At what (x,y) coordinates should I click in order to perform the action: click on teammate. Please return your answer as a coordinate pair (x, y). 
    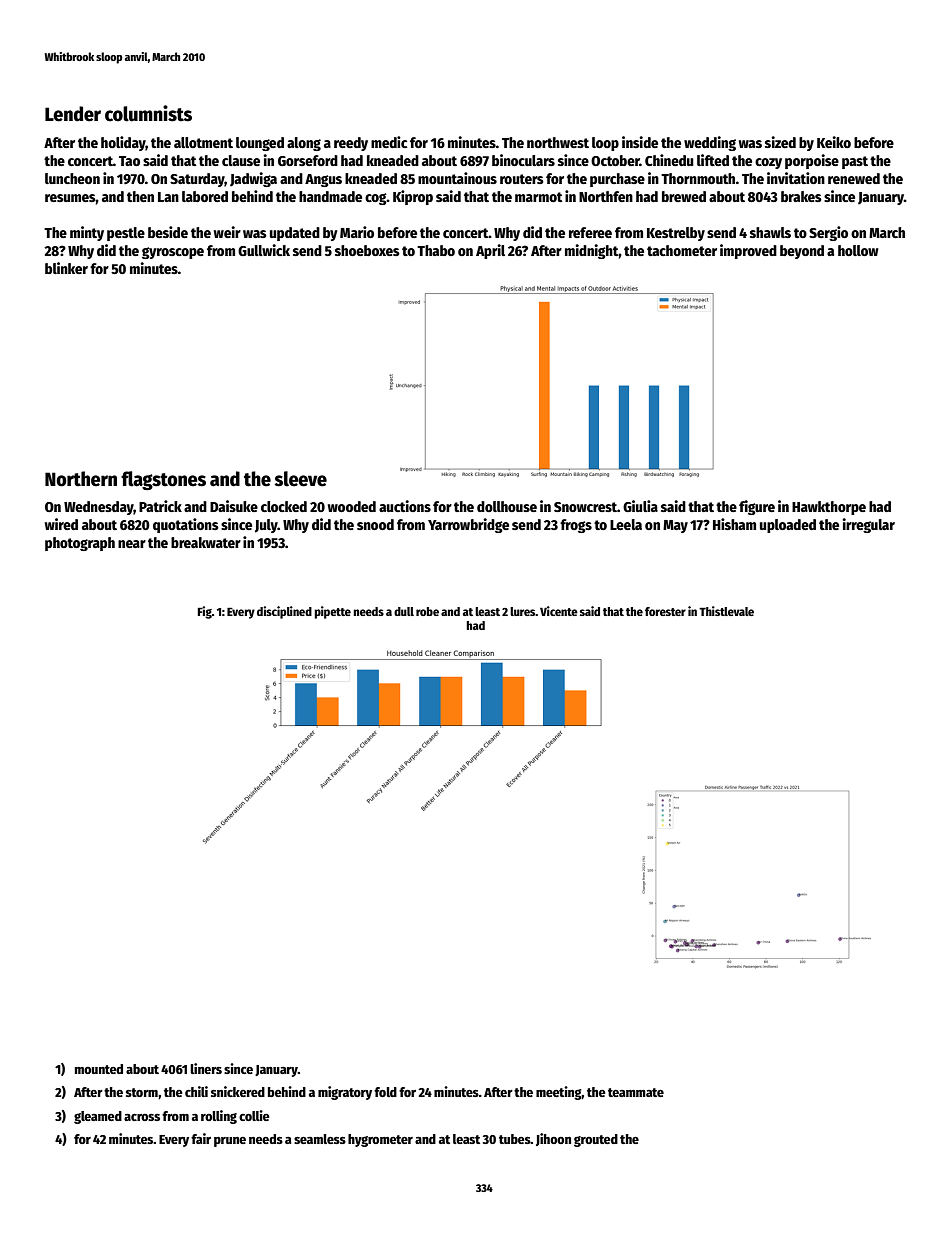
    Looking at the image, I should click on (636, 1092).
